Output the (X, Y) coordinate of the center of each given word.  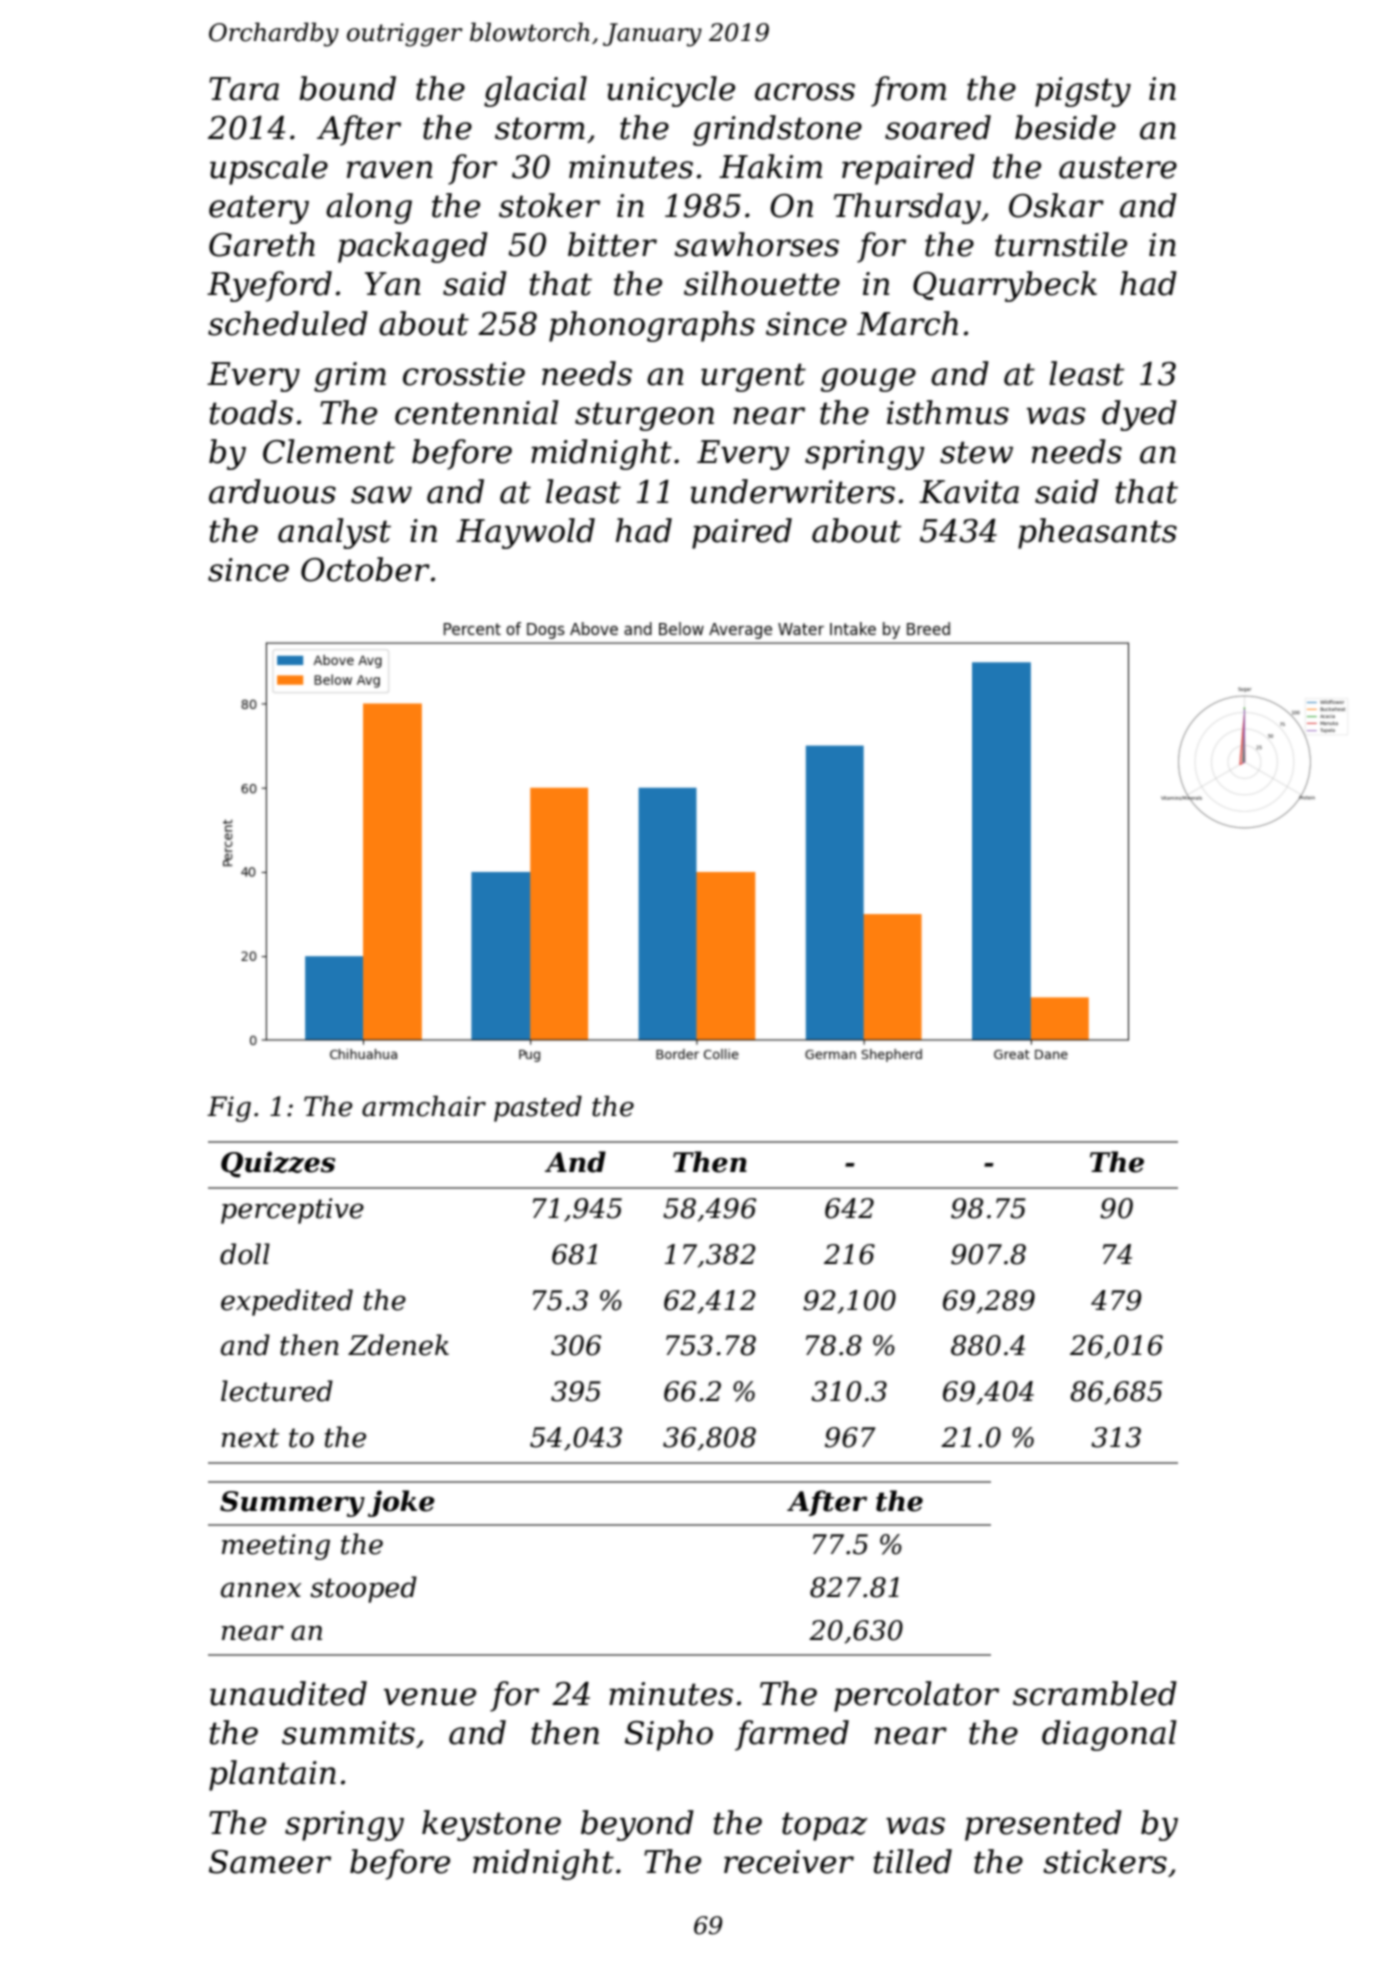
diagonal (1109, 1735)
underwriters (793, 491)
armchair (424, 1106)
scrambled (1095, 1693)
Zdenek (398, 1345)
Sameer (270, 1862)
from (908, 91)
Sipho (669, 1735)
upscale (269, 169)
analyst (334, 533)
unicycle (671, 91)
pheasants (1097, 533)
